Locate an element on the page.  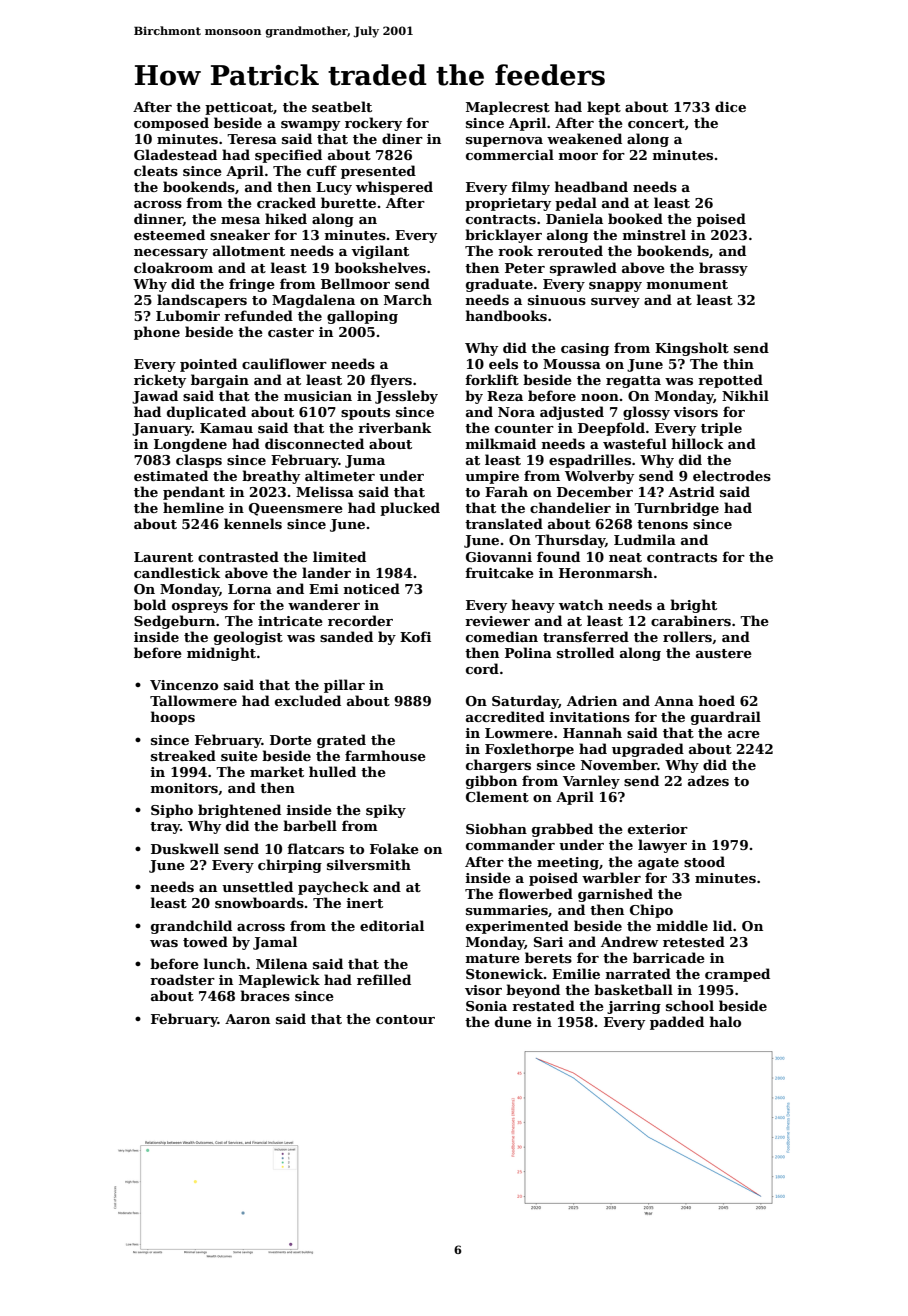
composed is located at coordinates (171, 124).
